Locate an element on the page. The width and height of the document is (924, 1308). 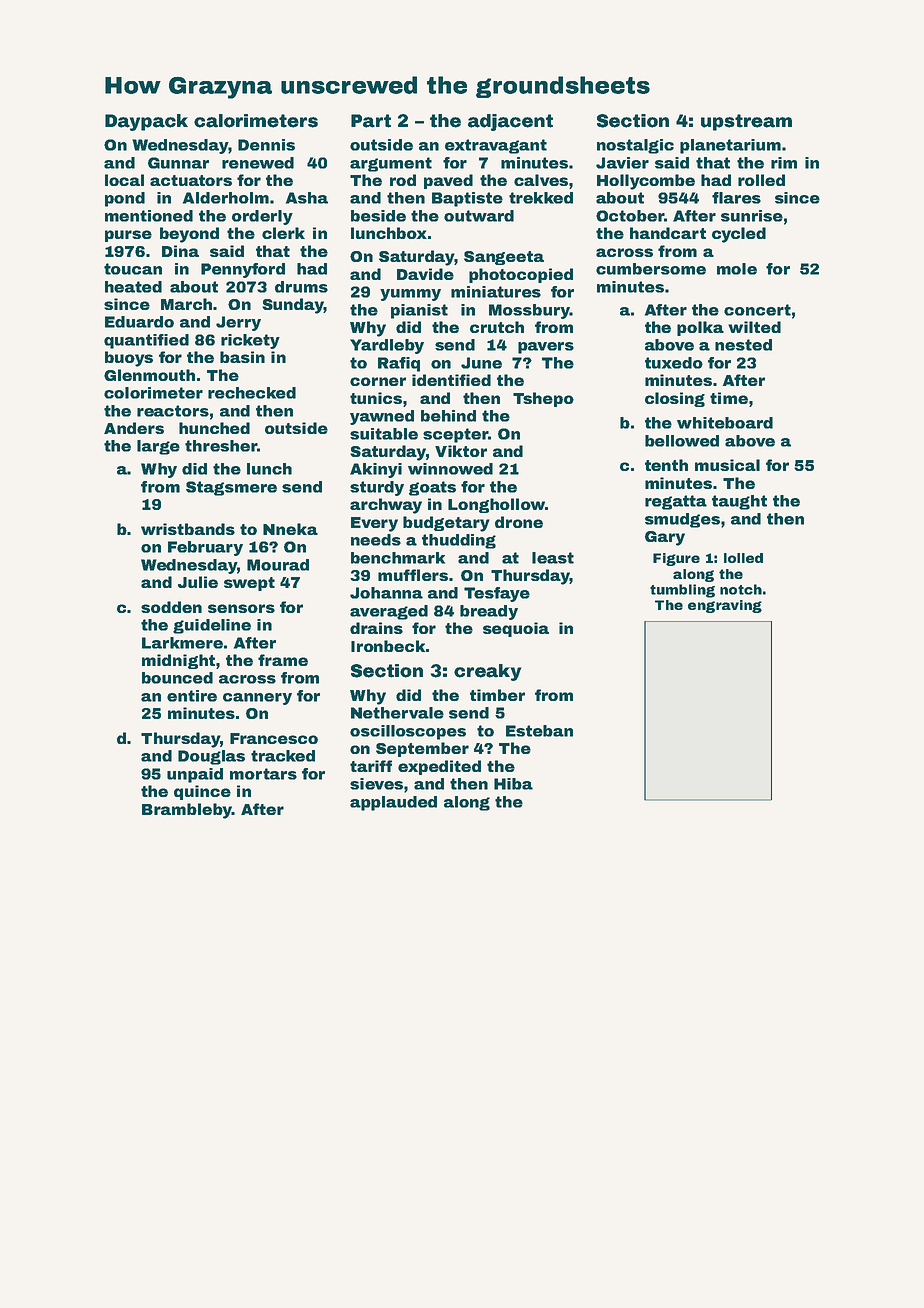
creaky is located at coordinates (487, 672).
